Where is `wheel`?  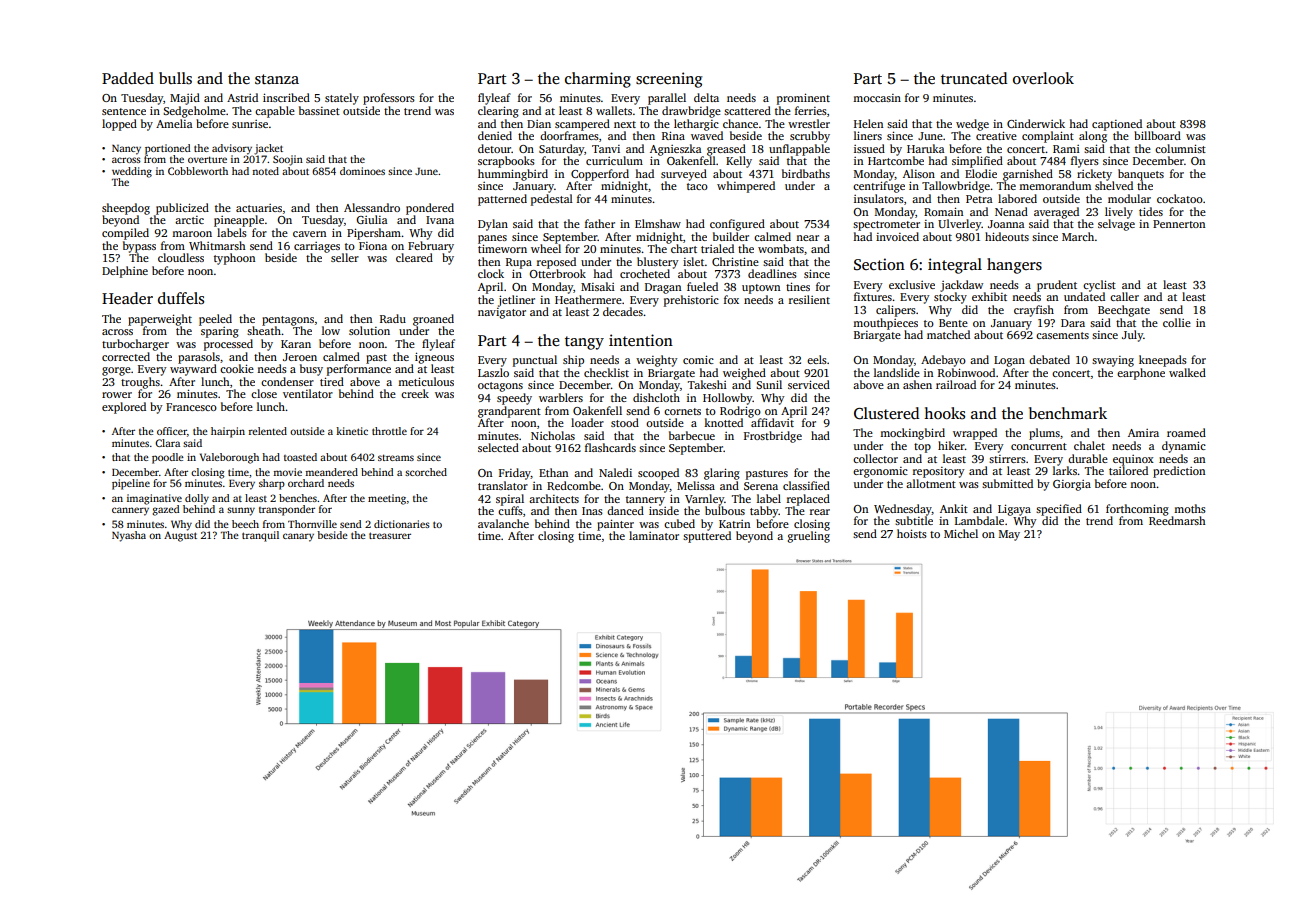 wheel is located at coordinates (546, 248).
